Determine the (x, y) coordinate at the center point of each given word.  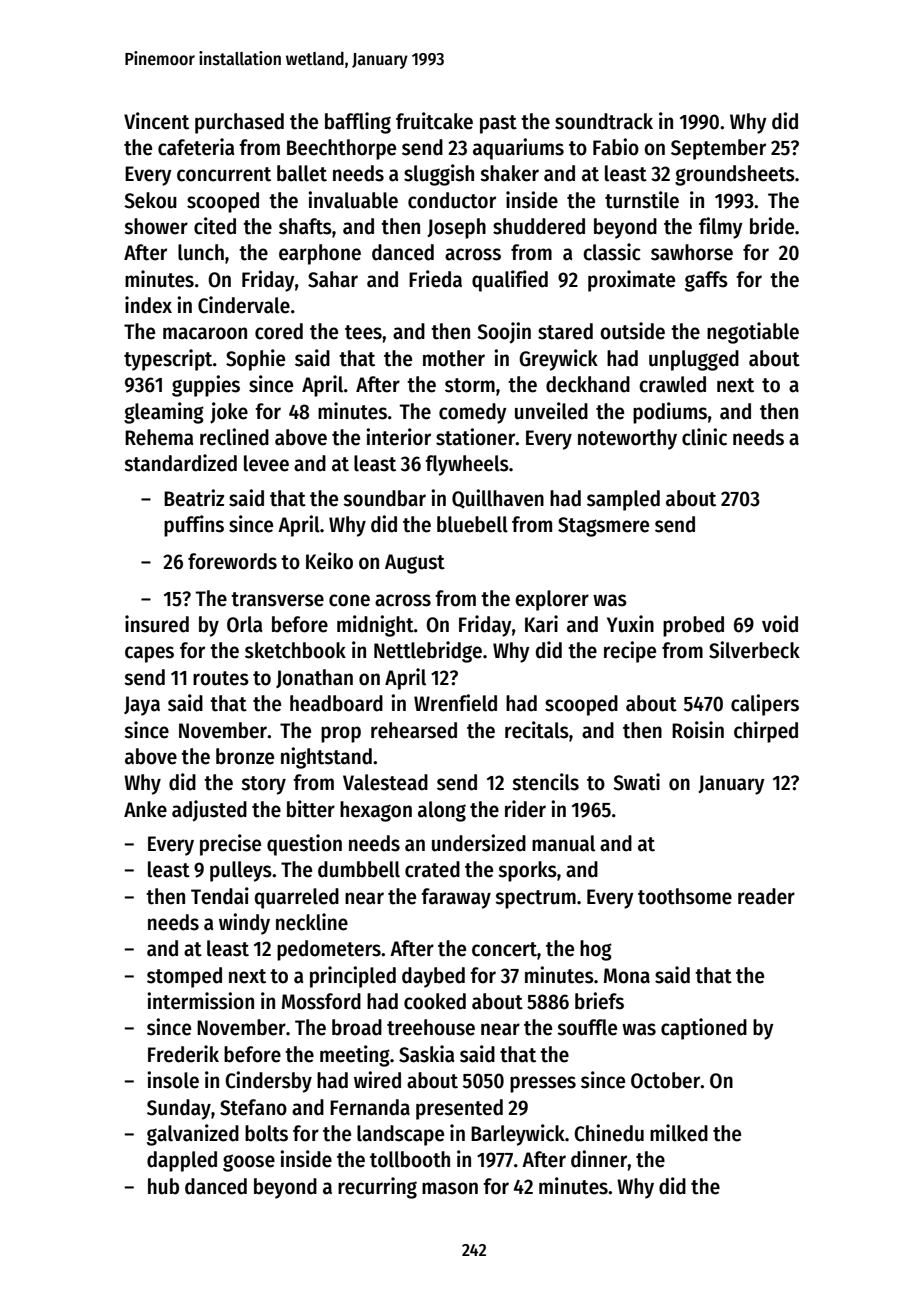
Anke (145, 809)
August (415, 564)
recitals (537, 730)
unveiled (551, 411)
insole (173, 1080)
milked (679, 1133)
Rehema (159, 437)
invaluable (353, 200)
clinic (704, 437)
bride (772, 226)
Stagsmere (603, 527)
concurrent (224, 174)
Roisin (698, 730)
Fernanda (370, 1107)
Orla (245, 624)
